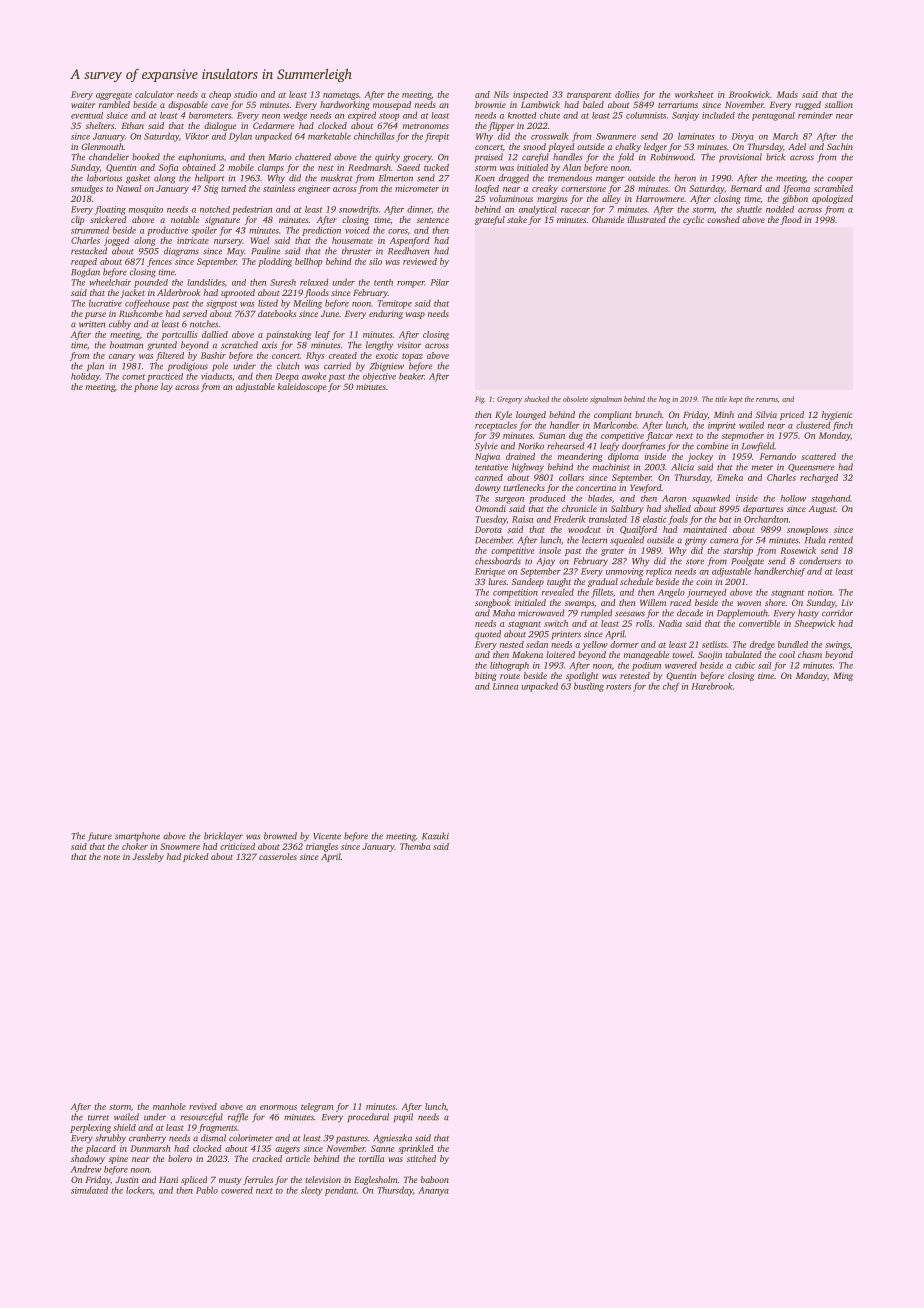 The height and width of the image is (1308, 924). What do you see at coordinates (435, 1179) in the image?
I see `baboon` at bounding box center [435, 1179].
